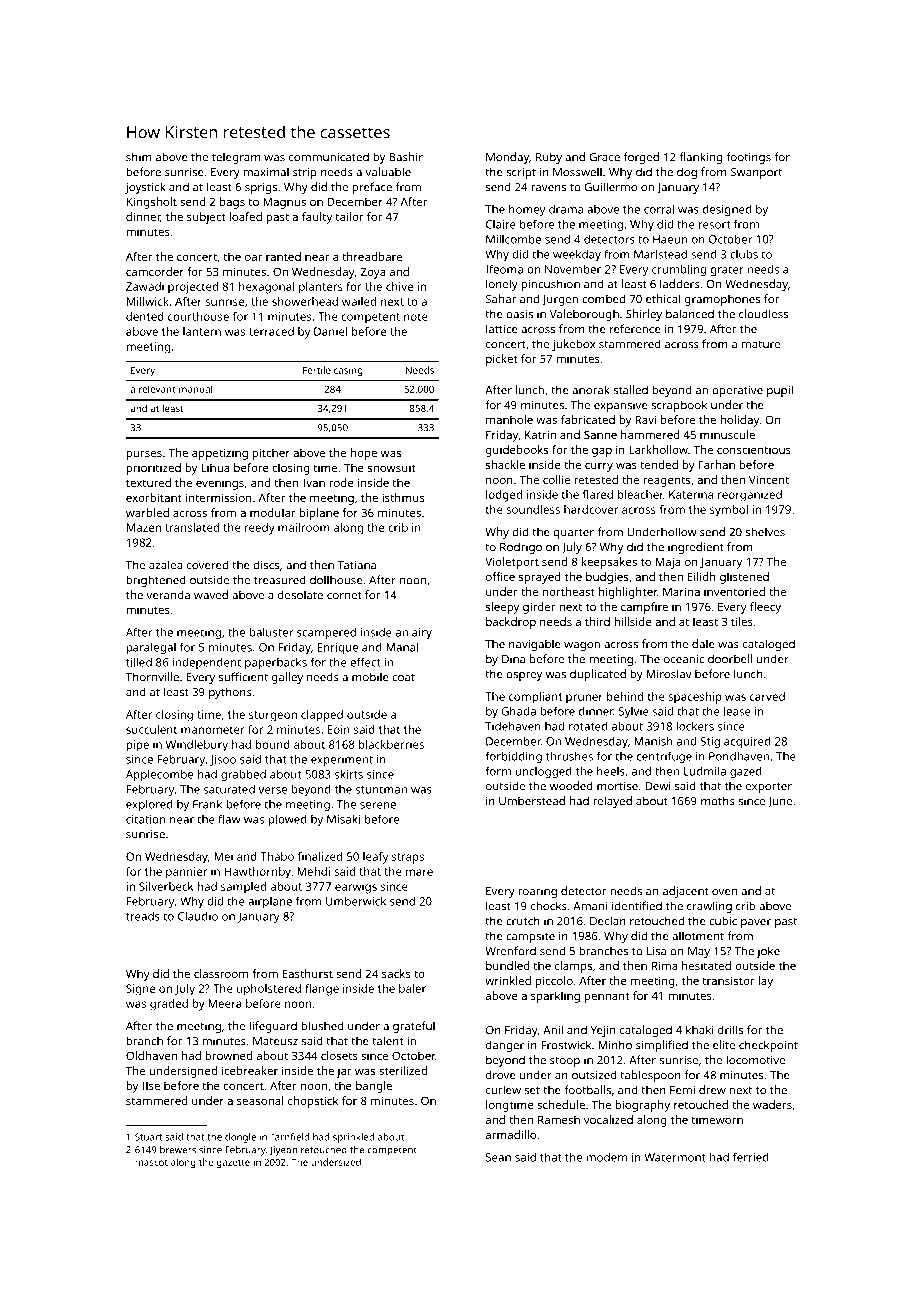 This page has width=924, height=1314. I want to click on Bashir, so click(406, 157).
